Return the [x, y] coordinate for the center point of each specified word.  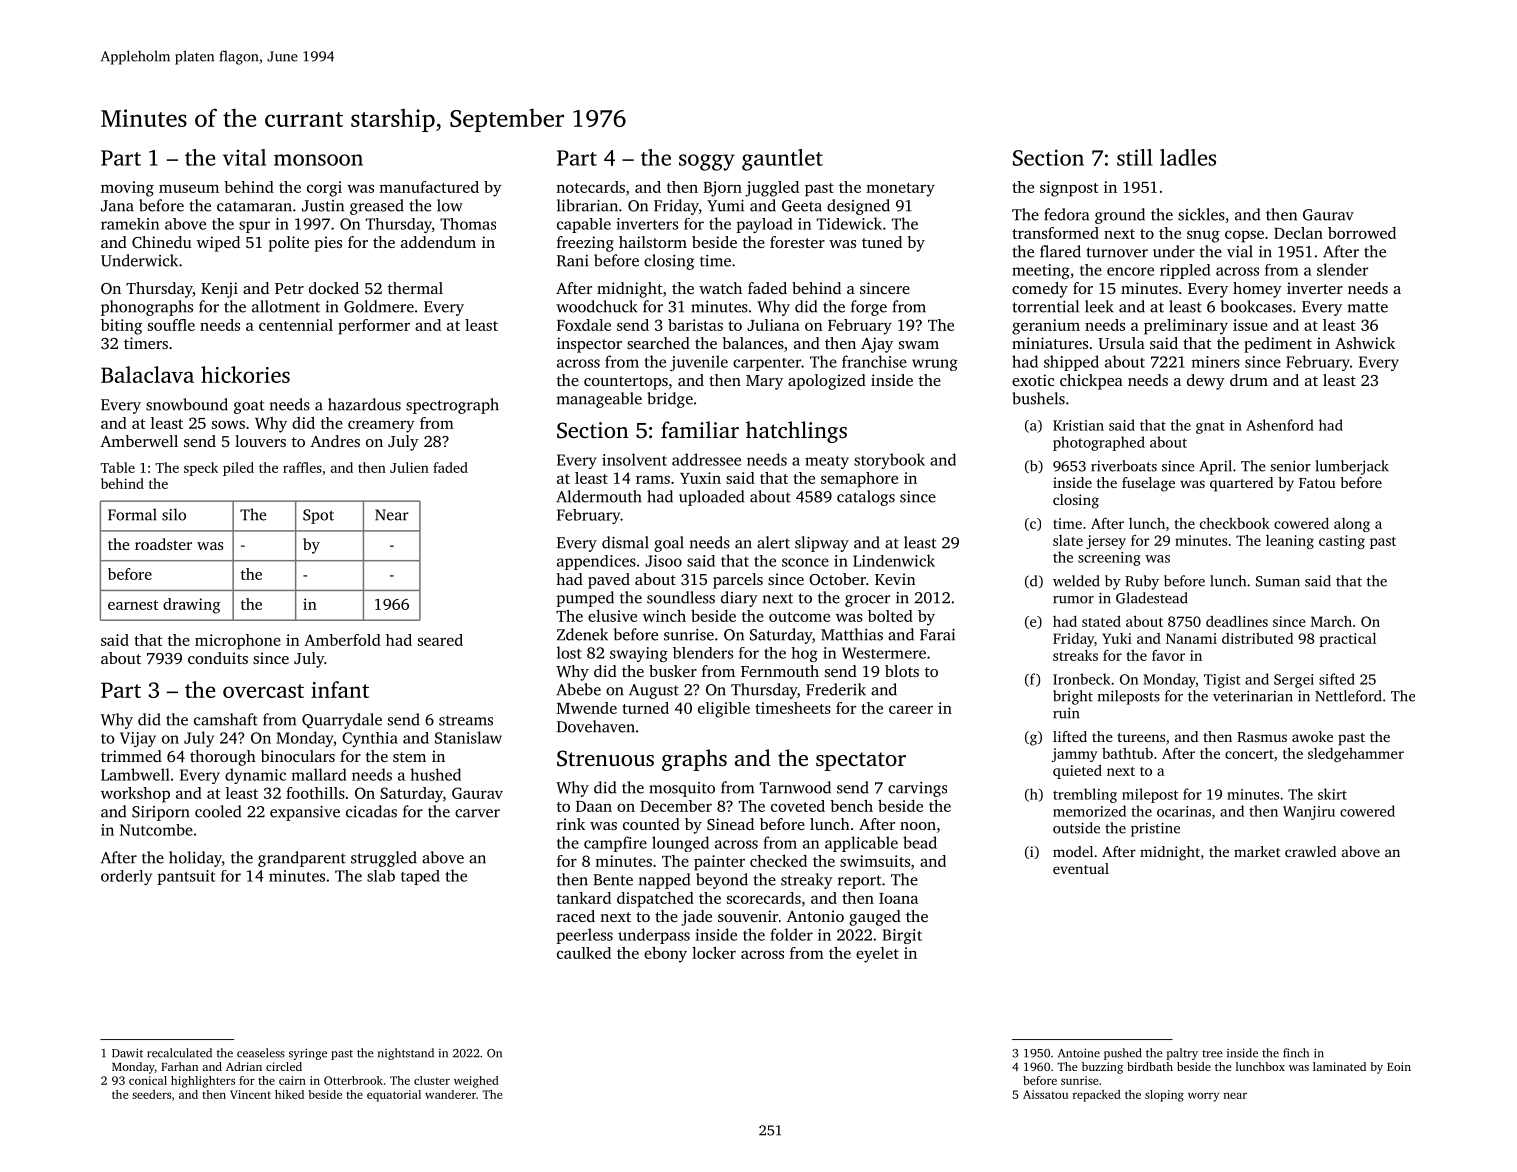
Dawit [127, 1053]
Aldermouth [599, 496]
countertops [626, 383]
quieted [1077, 772]
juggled [772, 189]
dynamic [255, 776]
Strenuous [605, 758]
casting [1342, 542]
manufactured [429, 187]
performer [374, 327]
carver [477, 813]
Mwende [587, 708]
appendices [596, 562]
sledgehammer [1356, 755]
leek [1099, 306]
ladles [1188, 157]
